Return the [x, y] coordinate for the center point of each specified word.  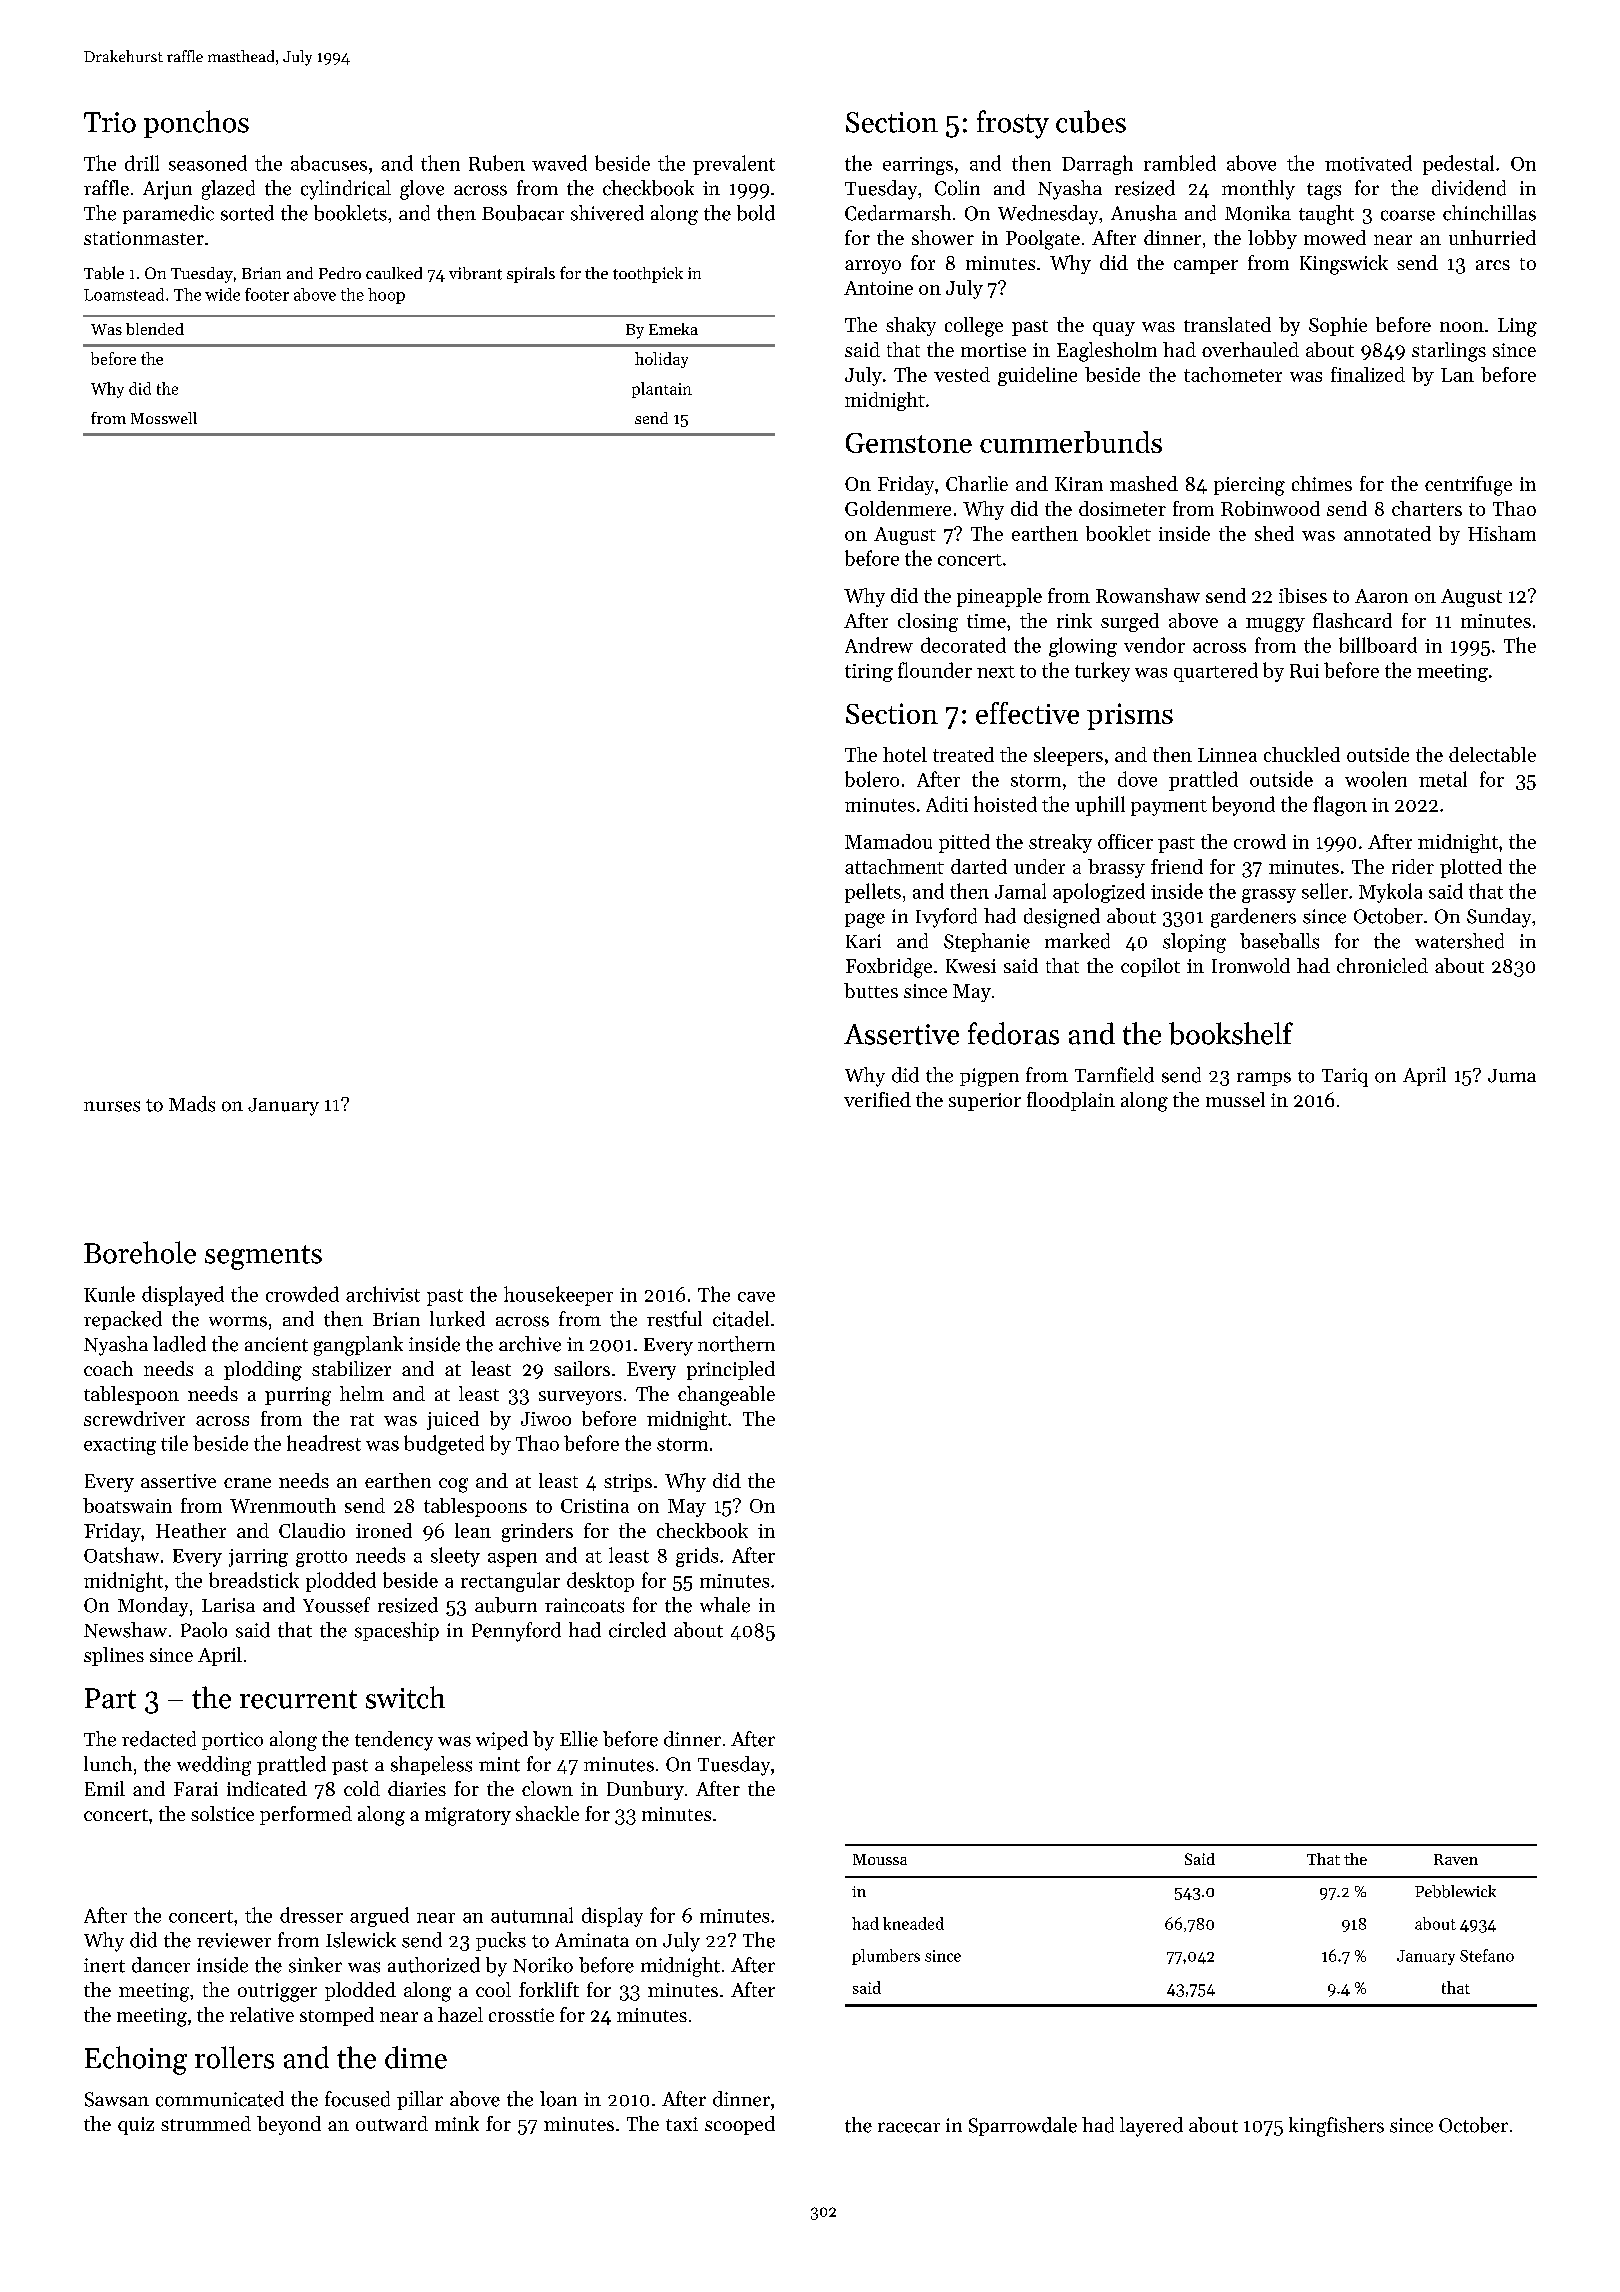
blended [155, 329]
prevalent [734, 165]
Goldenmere [898, 508]
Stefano [1487, 1955]
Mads [192, 1104]
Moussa [880, 1859]
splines [114, 1656]
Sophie [1338, 326]
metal [1443, 779]
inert [104, 1965]
